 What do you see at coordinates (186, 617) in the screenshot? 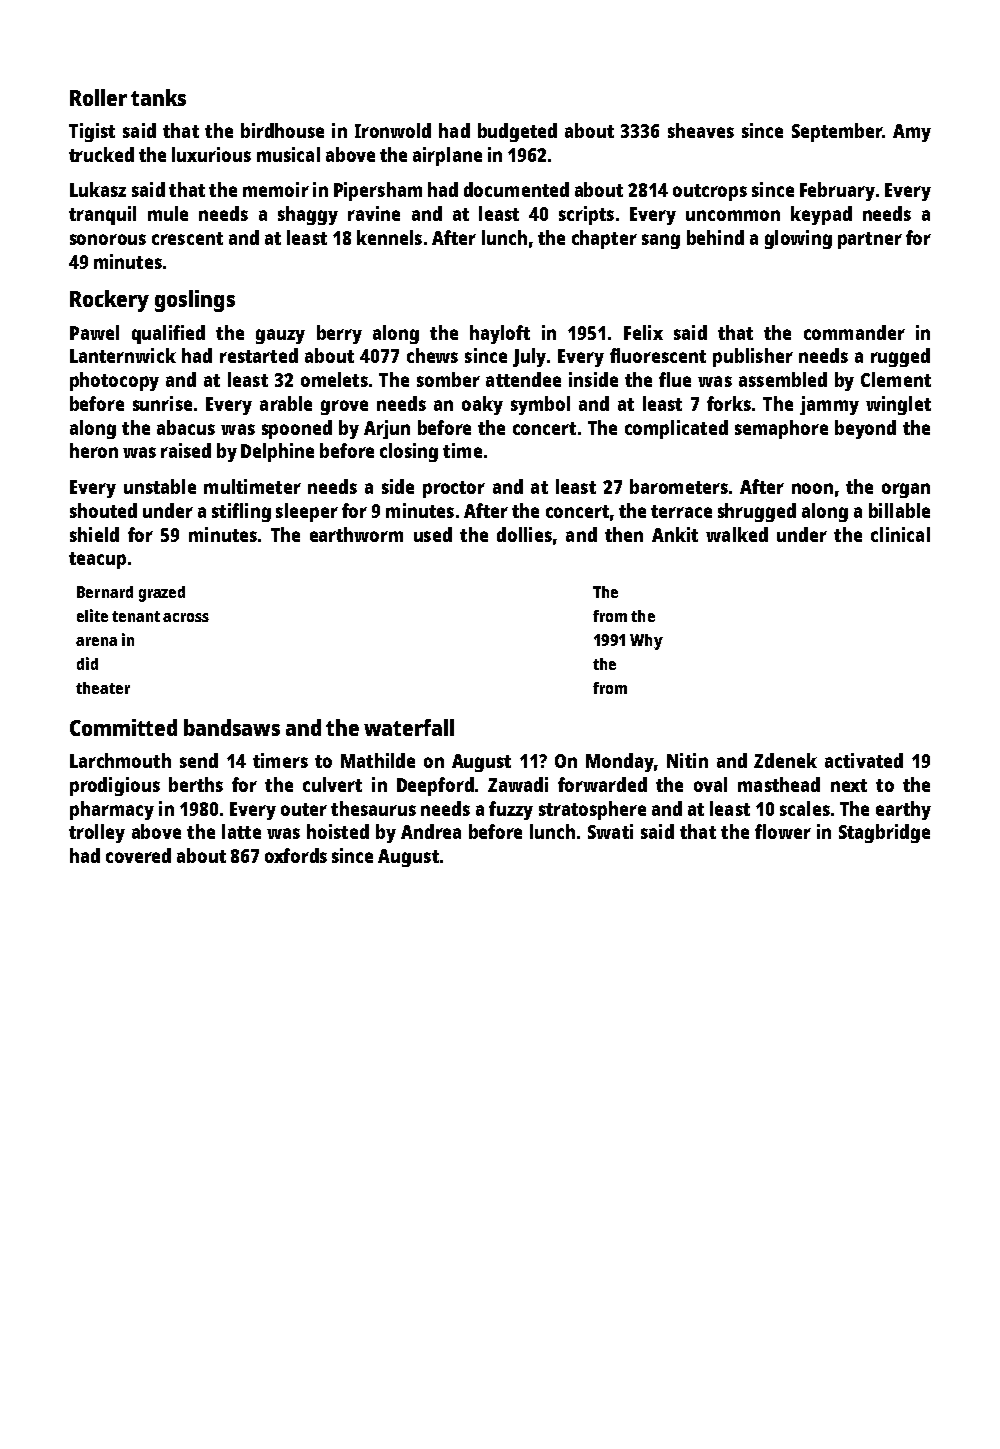
I see `across` at bounding box center [186, 617].
